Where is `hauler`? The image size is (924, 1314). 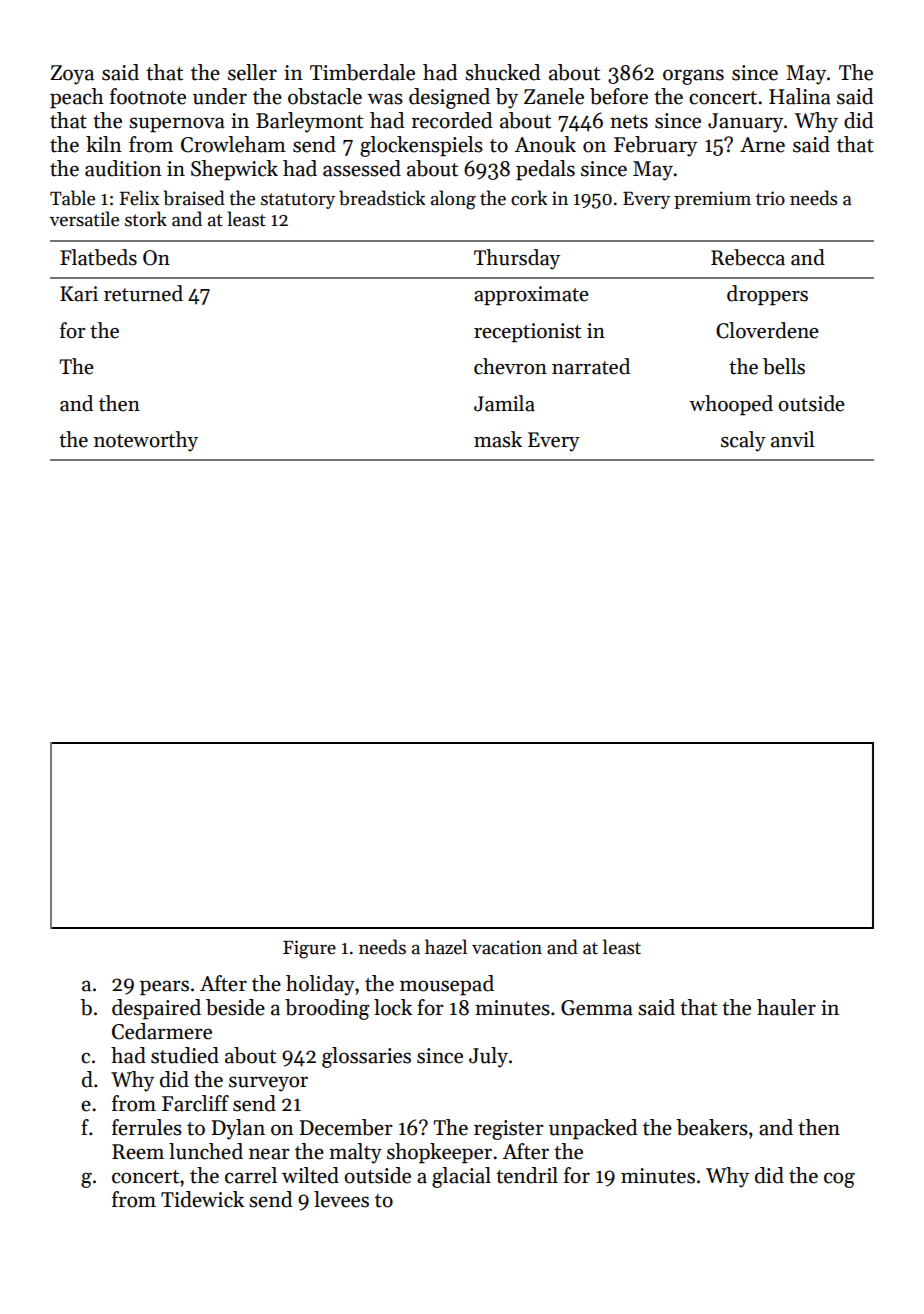
hauler is located at coordinates (786, 1007).
